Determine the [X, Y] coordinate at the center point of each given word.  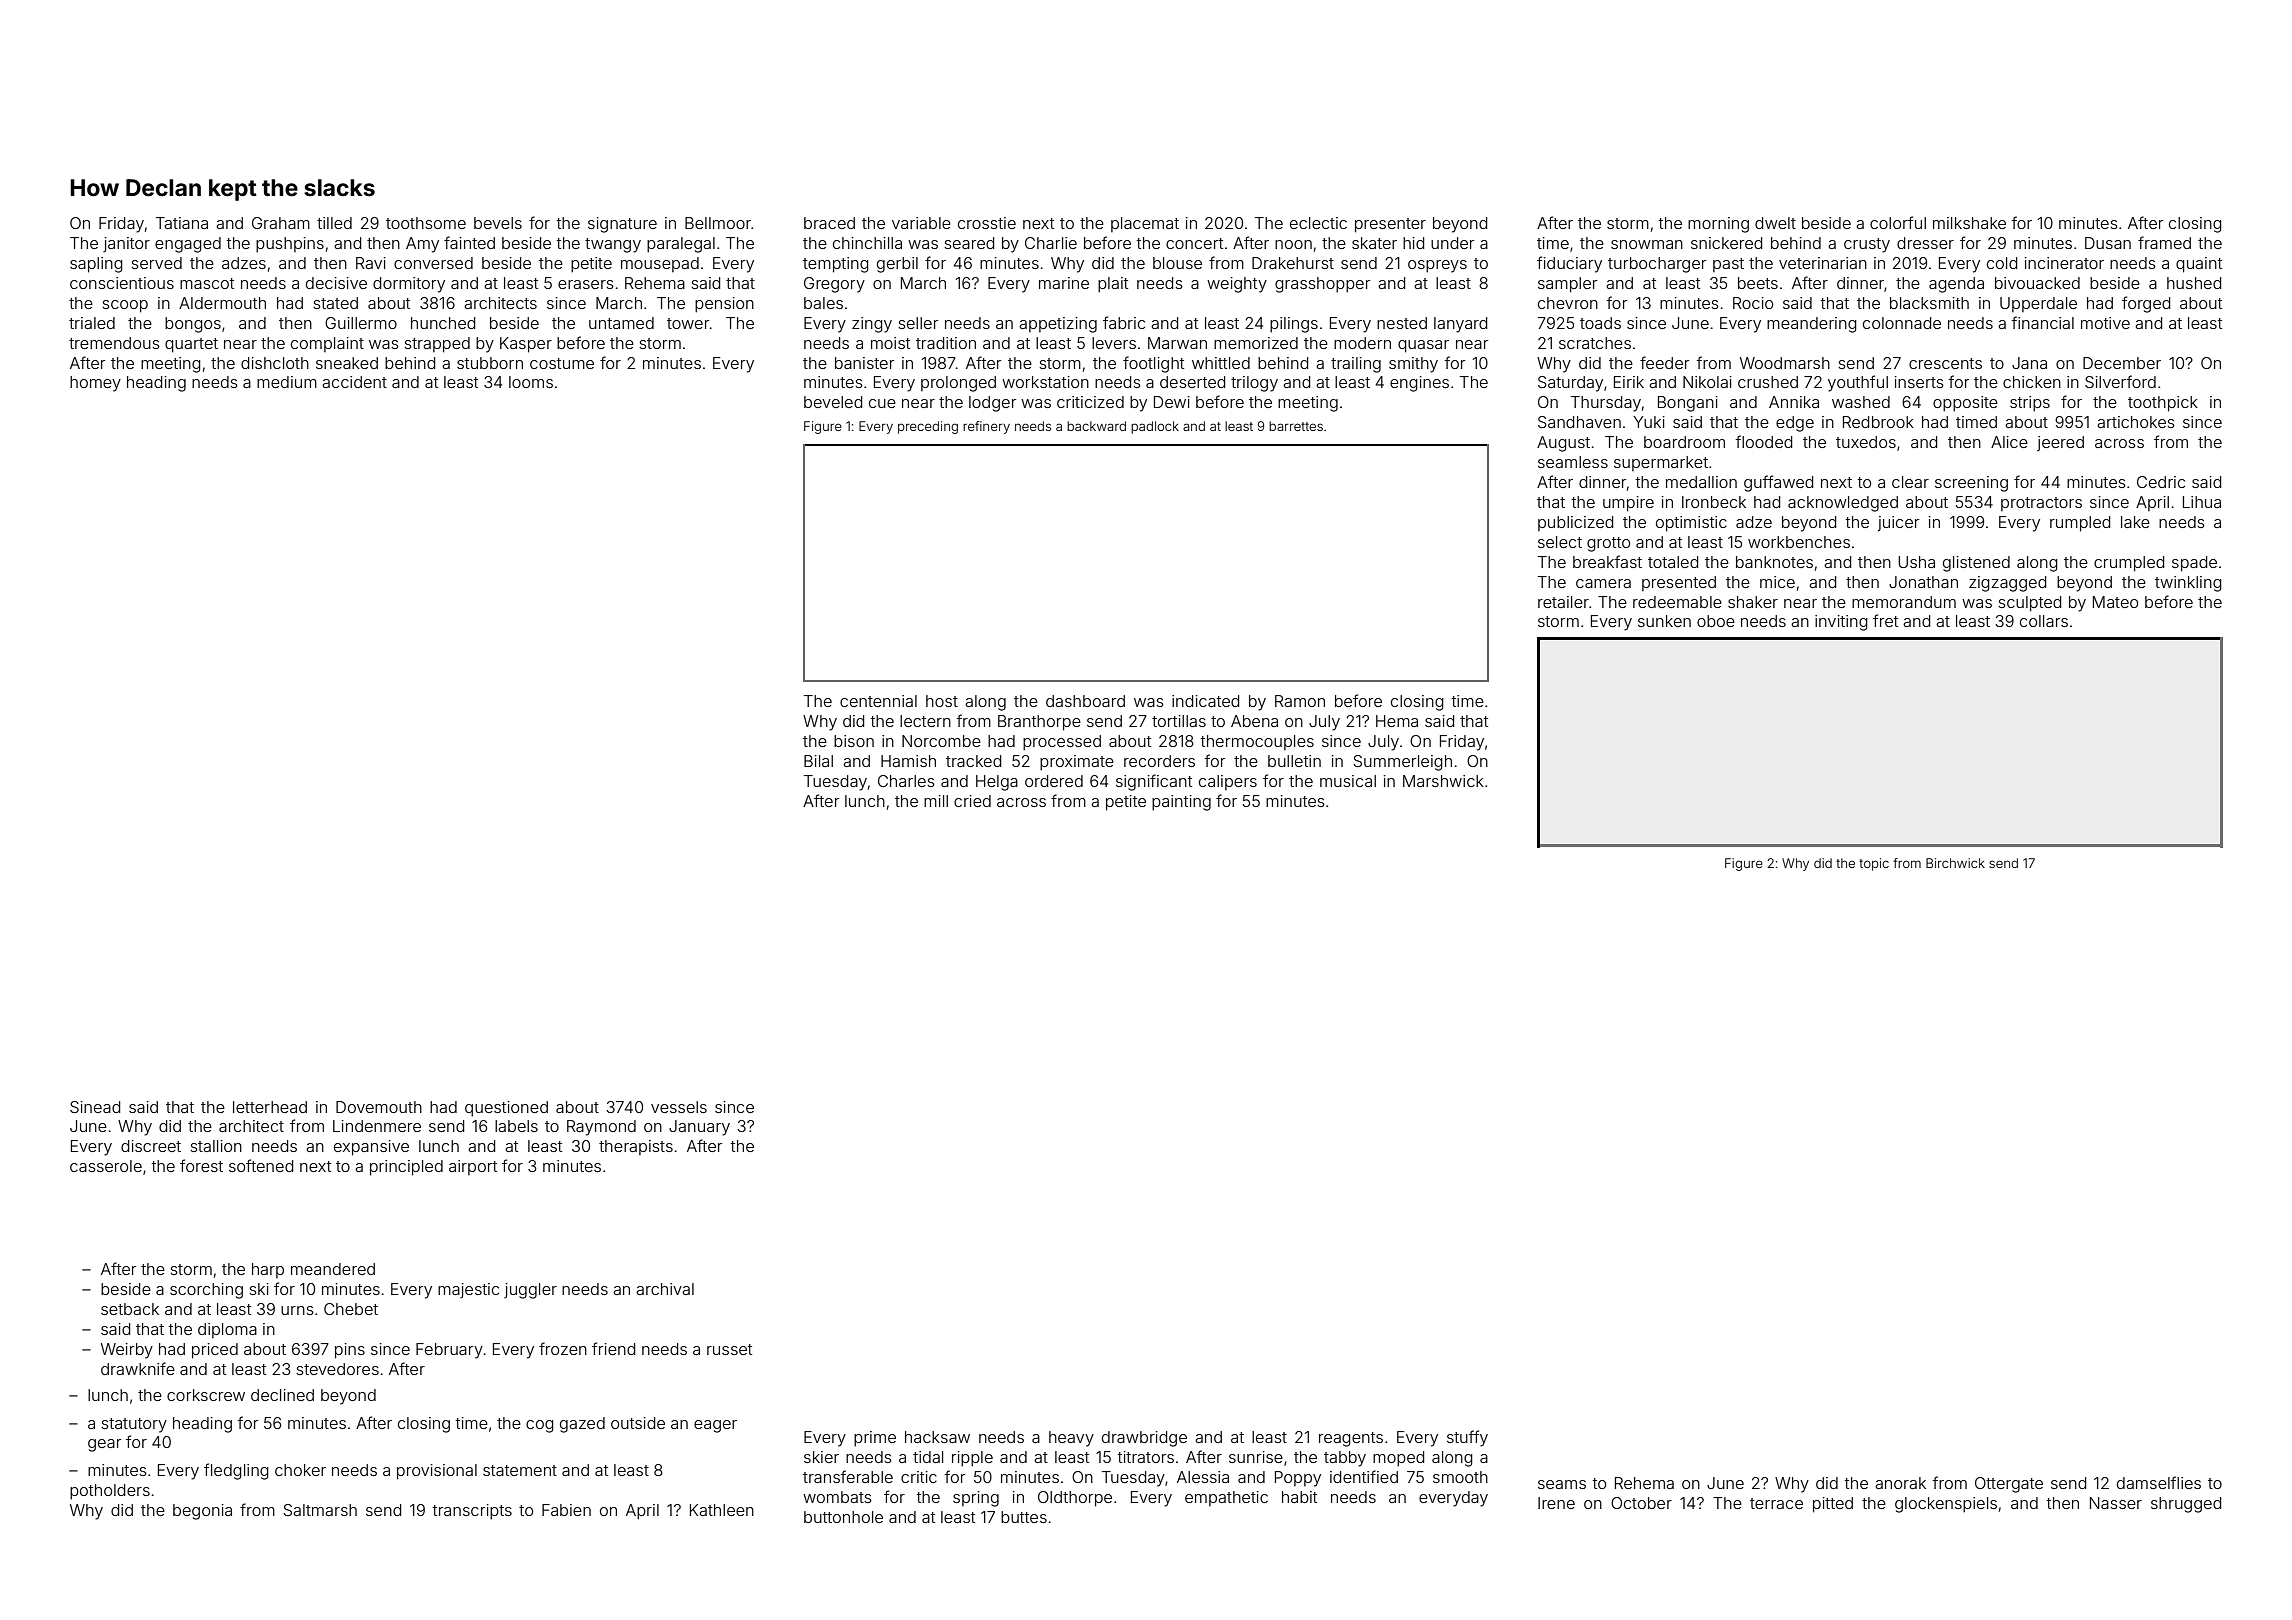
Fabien [566, 1510]
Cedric [2161, 482]
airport [473, 1167]
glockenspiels [1946, 1505]
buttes [1024, 1517]
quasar [1423, 346]
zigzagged [2007, 584]
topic [1874, 864]
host [942, 701]
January [699, 1128]
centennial [878, 701]
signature [622, 225]
